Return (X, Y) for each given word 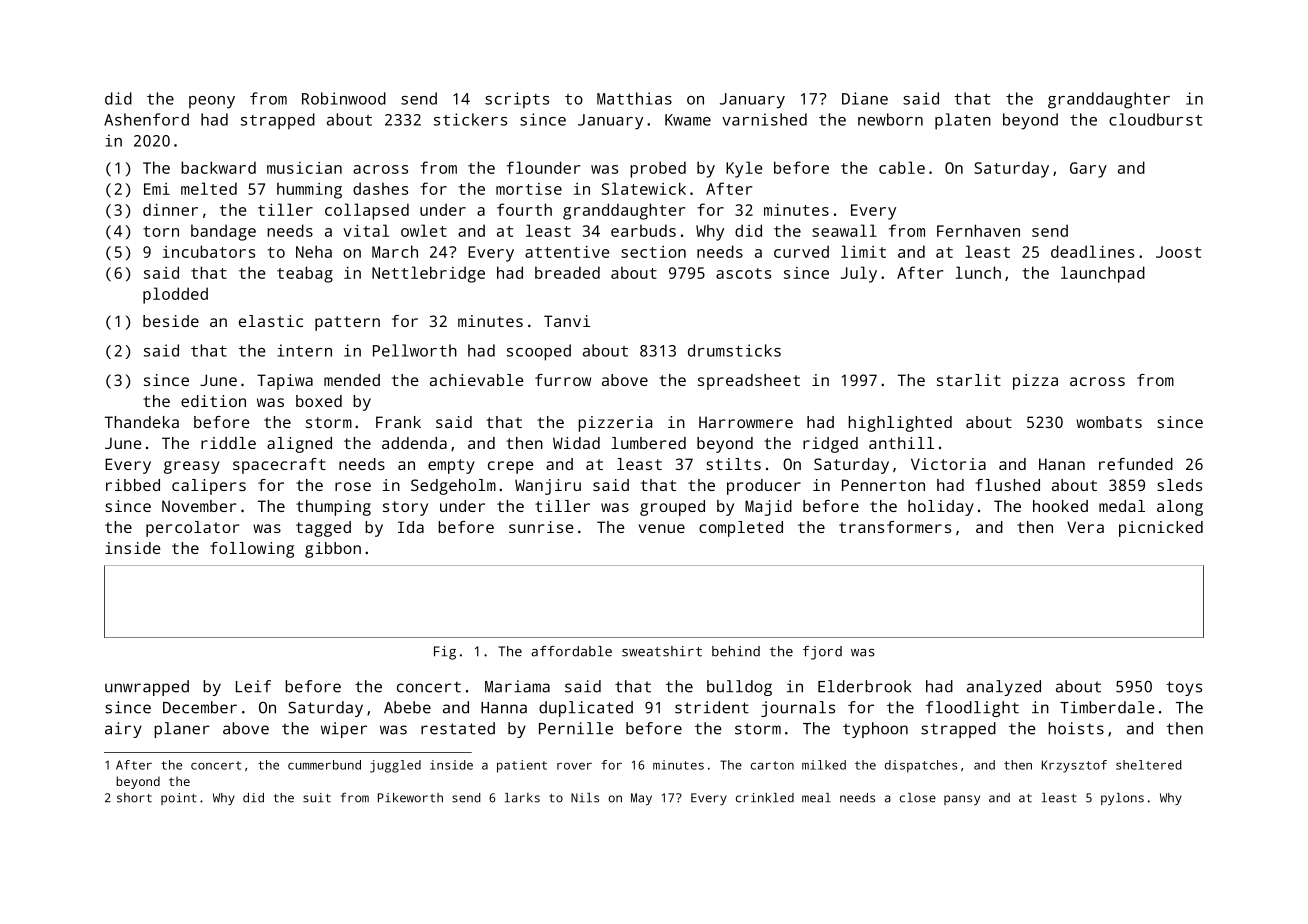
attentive (567, 252)
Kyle (744, 169)
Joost (1178, 252)
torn (161, 231)
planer (182, 730)
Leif (253, 686)
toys (1184, 688)
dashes (380, 188)
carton (772, 765)
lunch (978, 272)
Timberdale (1107, 707)
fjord (822, 653)
